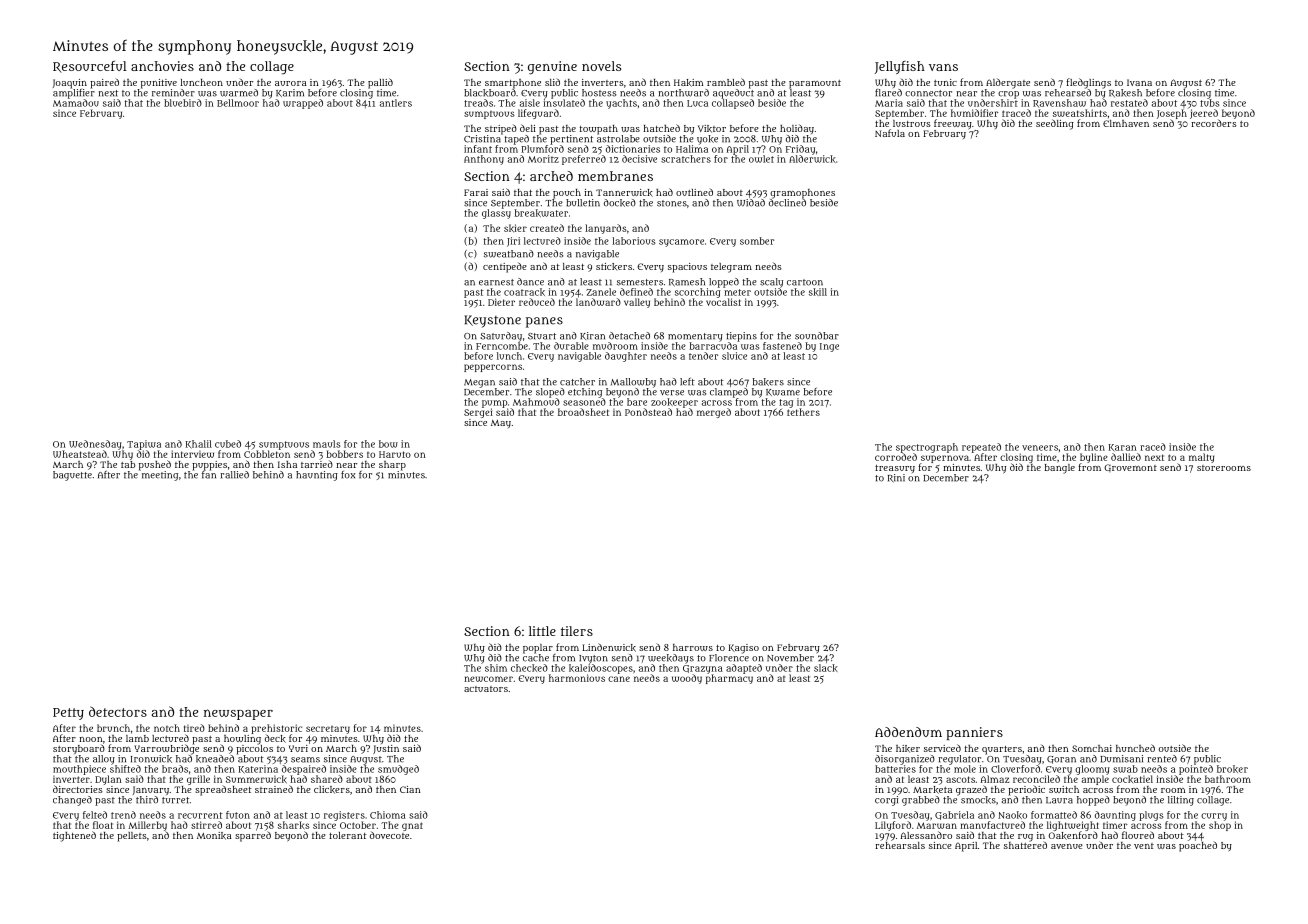 The image size is (1308, 924). What do you see at coordinates (496, 668) in the screenshot?
I see `shim` at bounding box center [496, 668].
